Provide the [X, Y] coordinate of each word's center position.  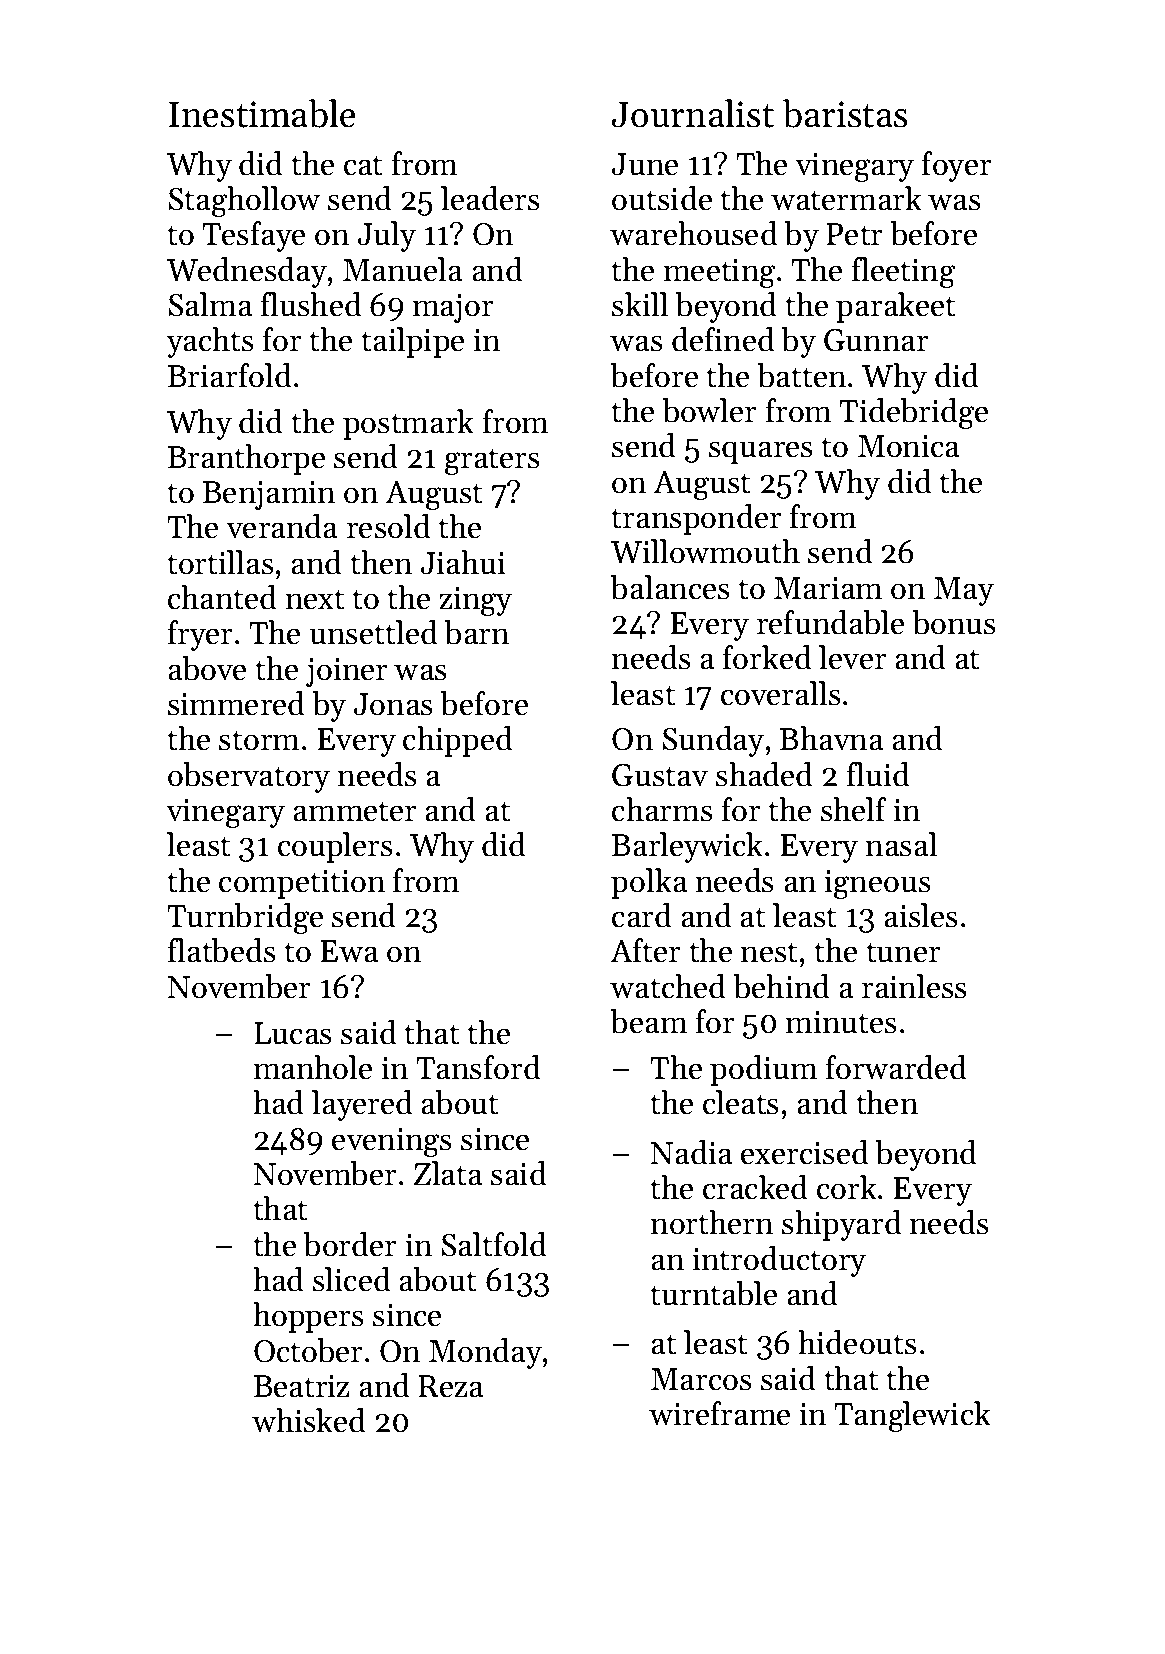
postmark [408, 424]
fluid [878, 774]
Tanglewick [912, 1417]
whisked [309, 1420]
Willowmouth [705, 551]
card [642, 915]
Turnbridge [245, 919]
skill [640, 304]
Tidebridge [913, 414]
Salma [210, 304]
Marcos [701, 1379]
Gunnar [876, 340]
